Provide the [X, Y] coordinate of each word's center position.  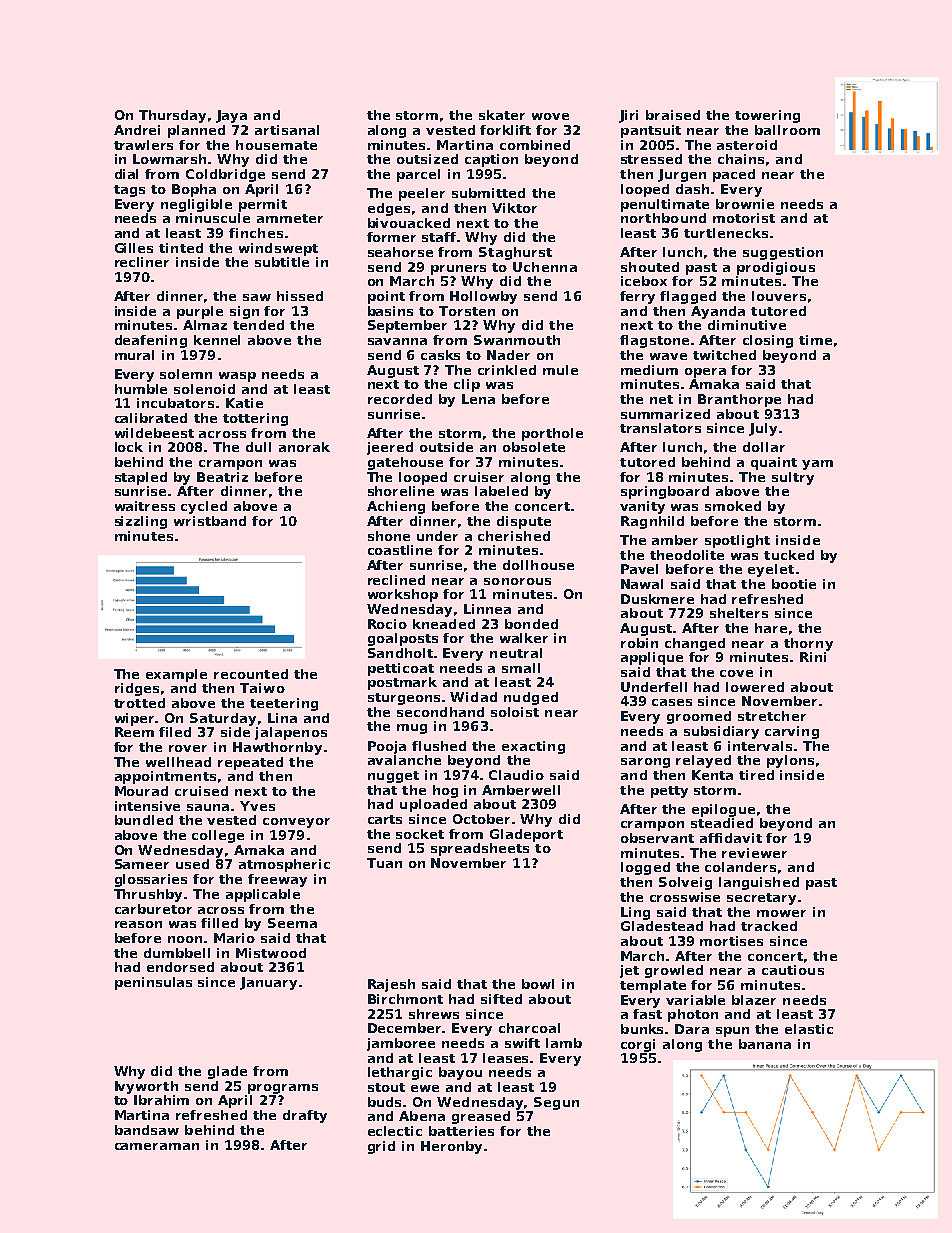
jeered [390, 448]
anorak [304, 447]
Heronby [451, 1147]
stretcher [772, 716]
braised [673, 115]
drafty [305, 1116]
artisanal [287, 130]
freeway [277, 880]
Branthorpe [739, 400]
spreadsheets [480, 849]
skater [502, 115]
